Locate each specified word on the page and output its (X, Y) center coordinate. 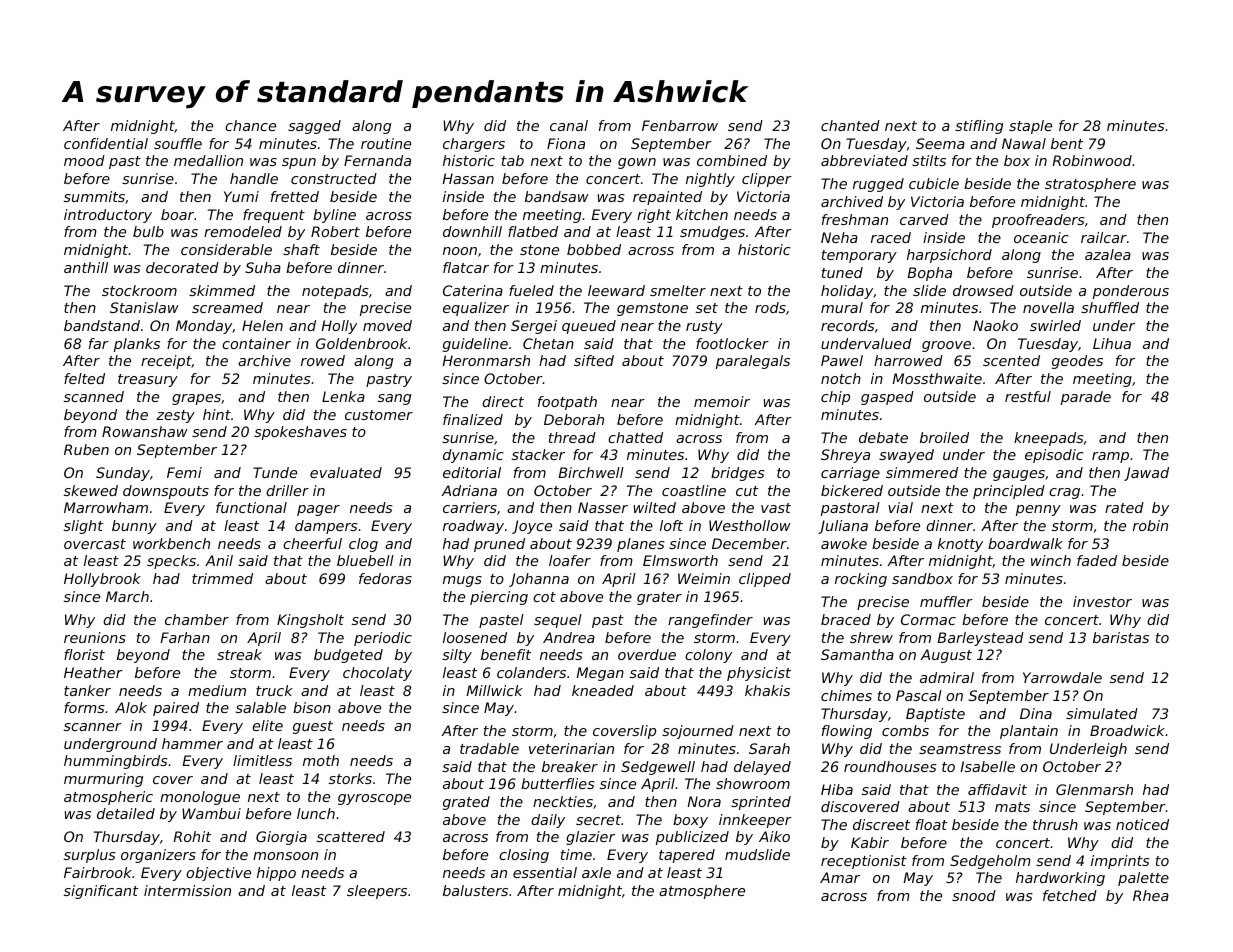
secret (598, 820)
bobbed (594, 249)
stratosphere (1090, 185)
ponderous (1131, 292)
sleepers (377, 892)
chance (250, 125)
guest (313, 727)
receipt (166, 362)
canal (569, 125)
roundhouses (890, 766)
